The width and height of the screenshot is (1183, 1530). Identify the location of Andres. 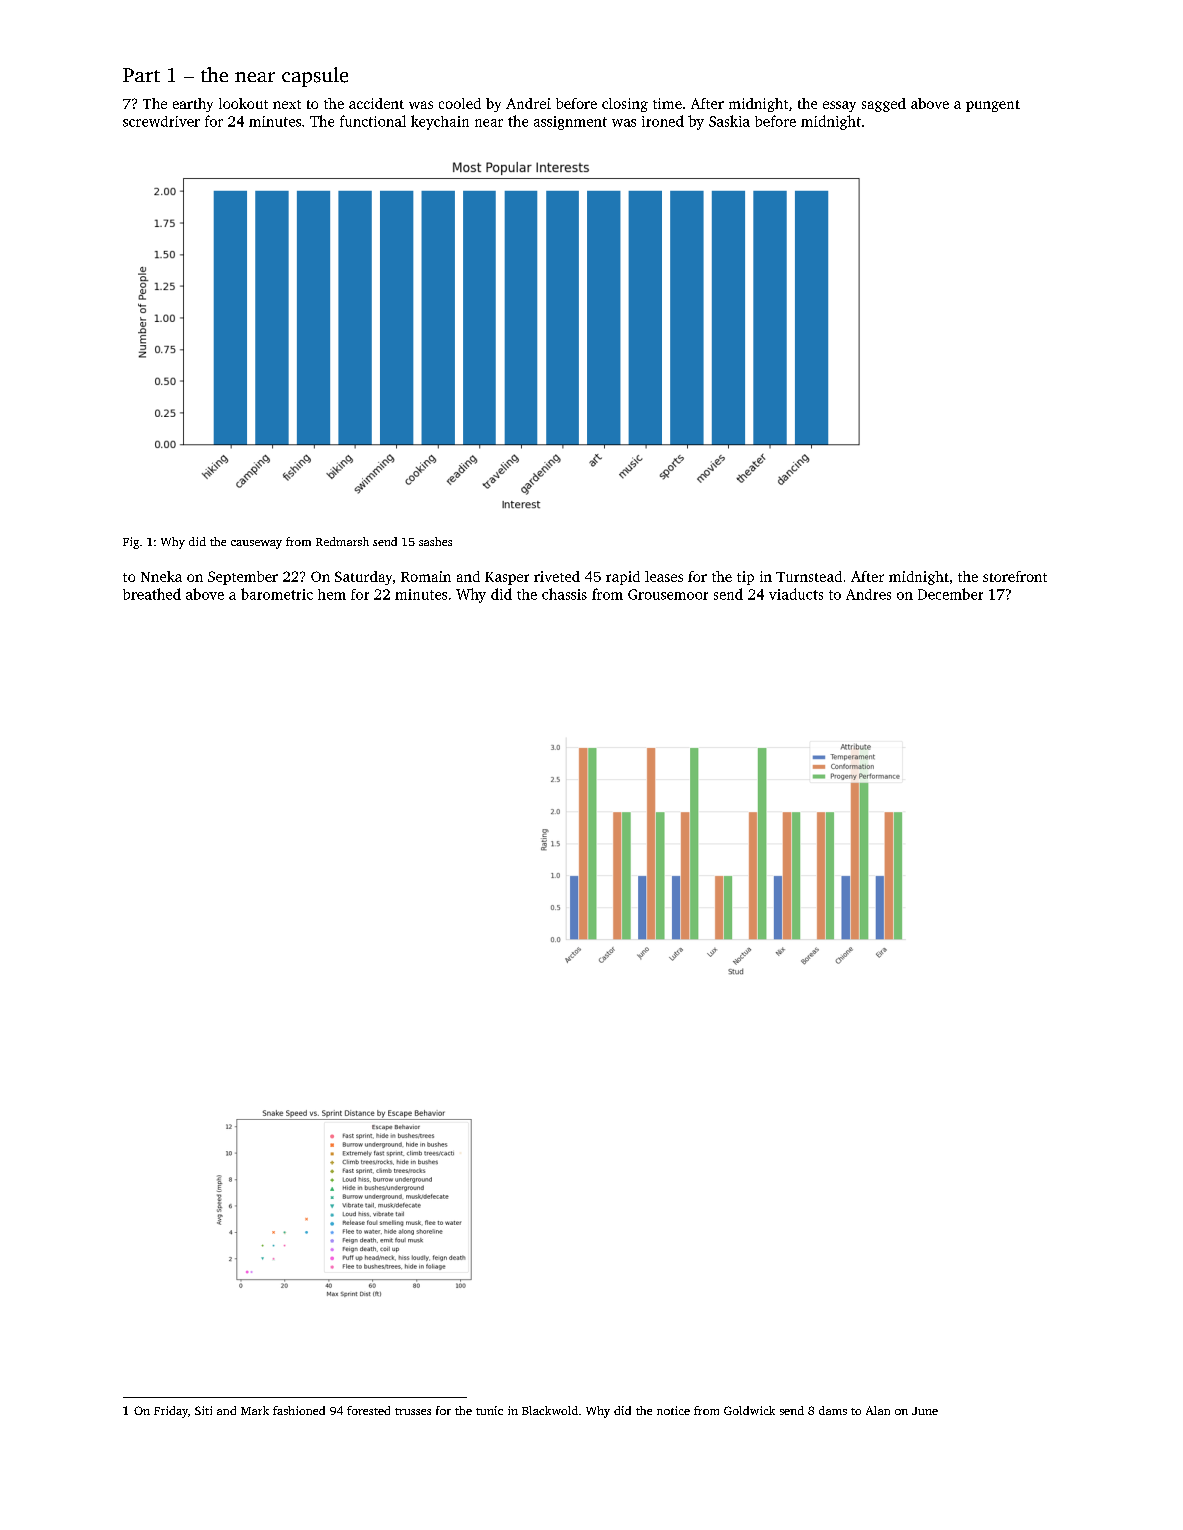
(868, 594).
